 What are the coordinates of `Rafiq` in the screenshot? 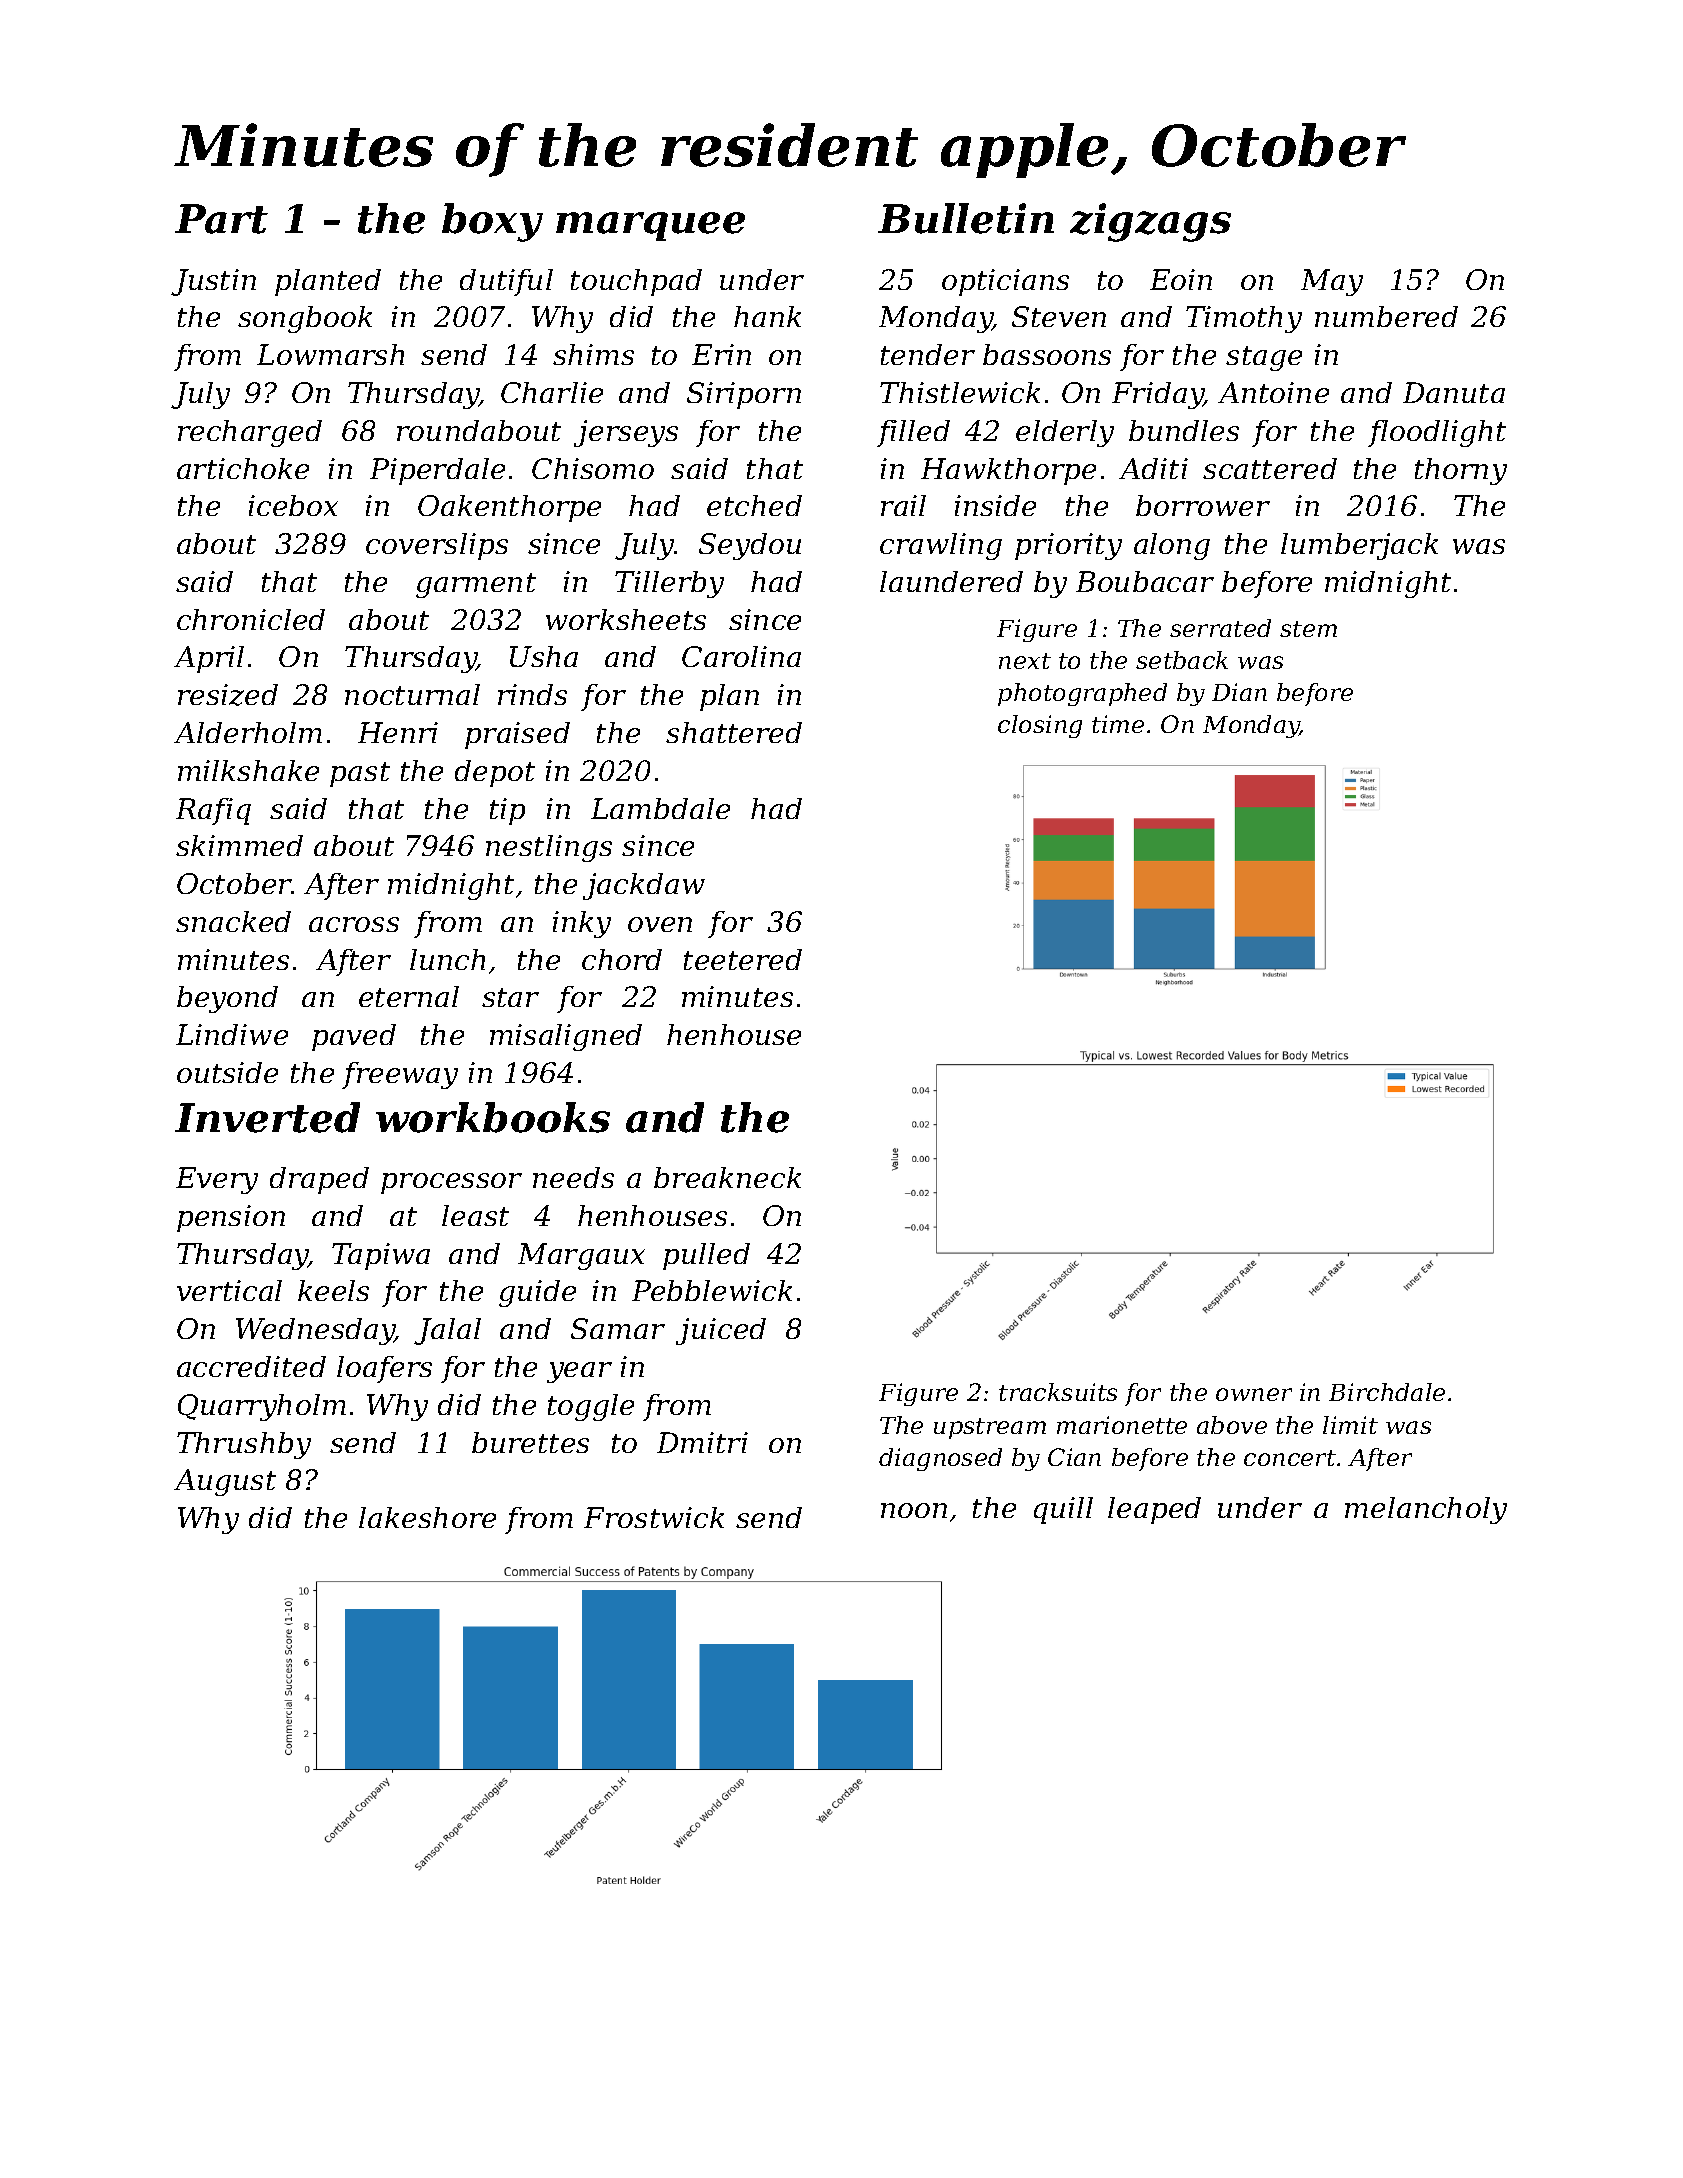 It's located at (213, 811).
